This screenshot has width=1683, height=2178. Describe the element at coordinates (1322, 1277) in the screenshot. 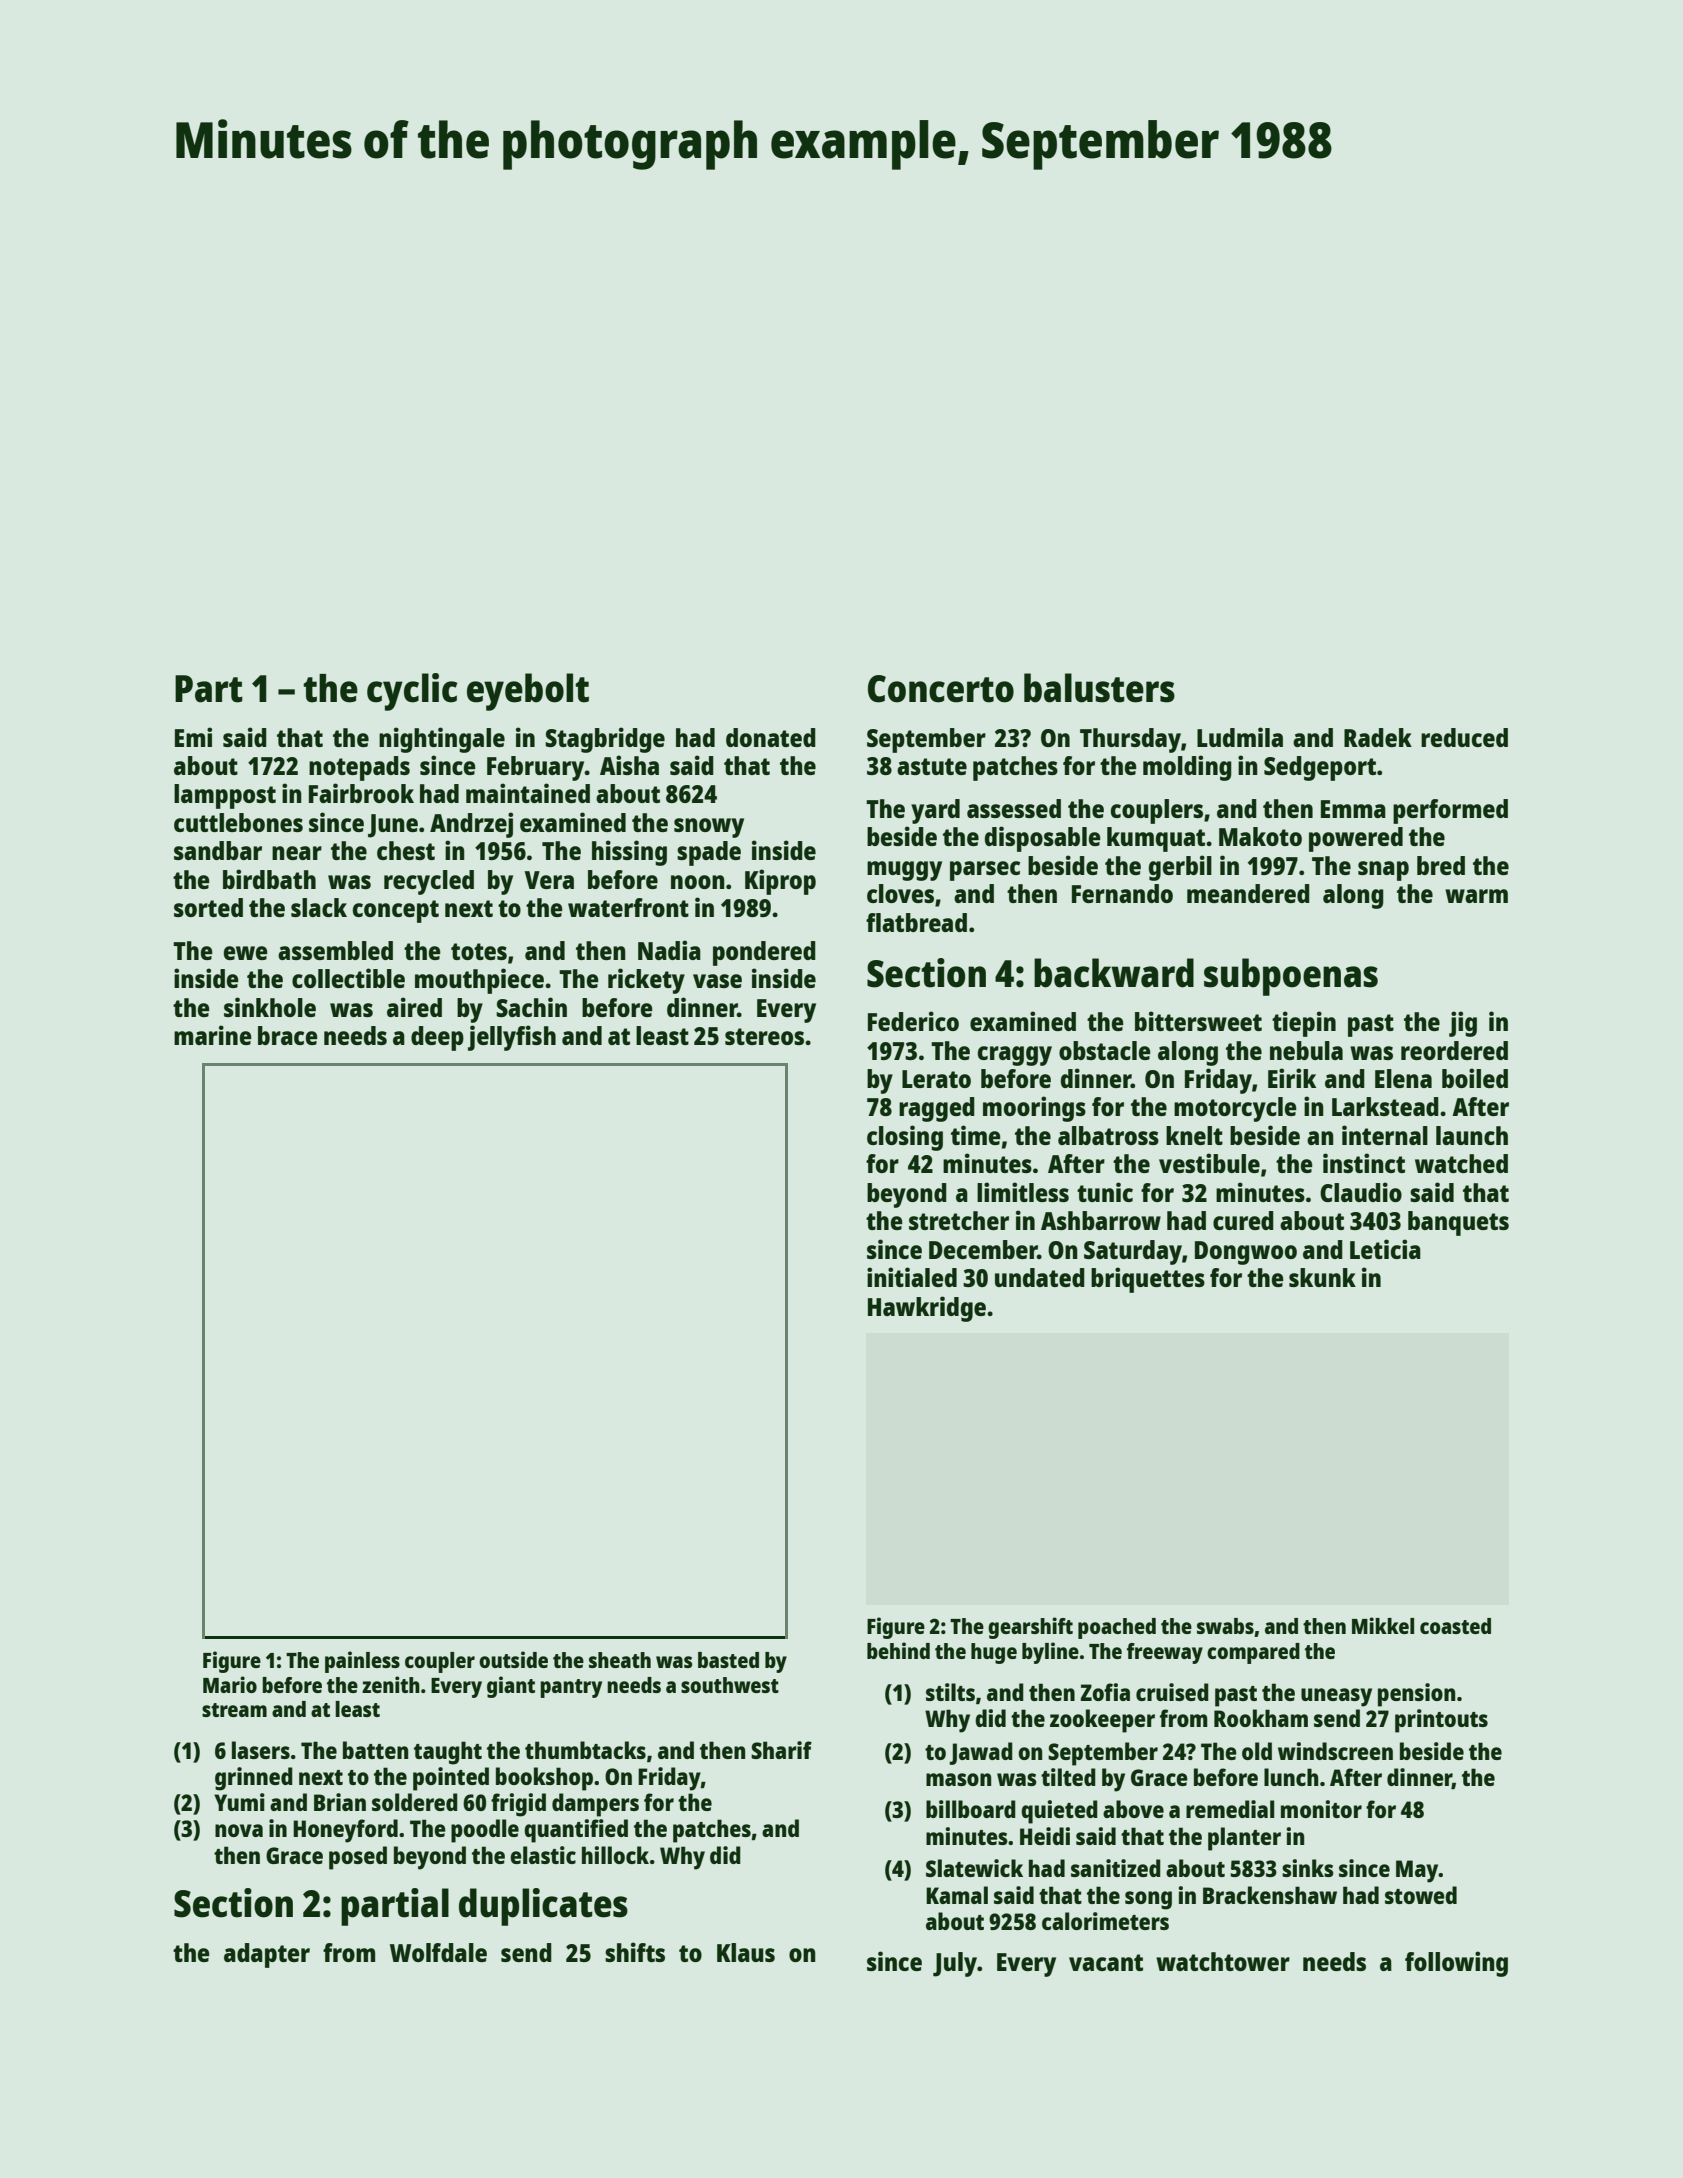

I see `skunk` at that location.
